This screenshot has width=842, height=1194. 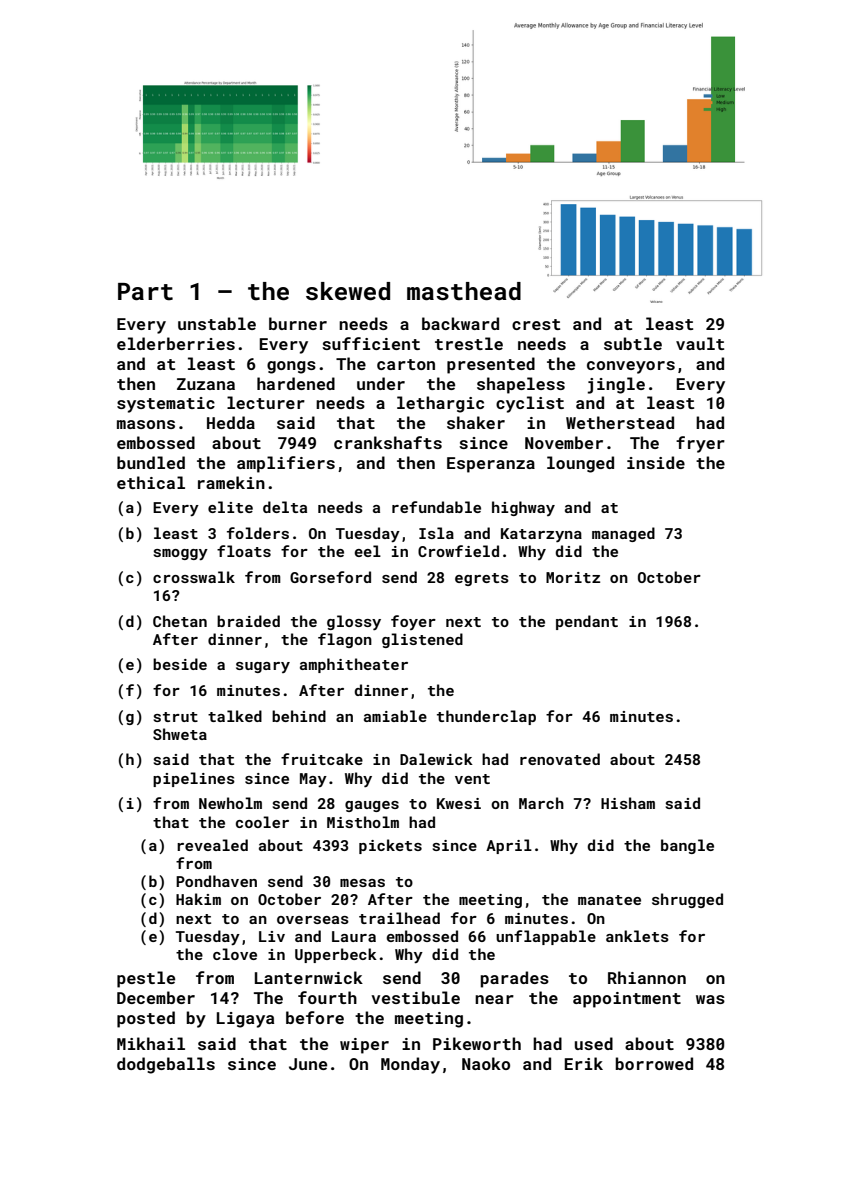 What do you see at coordinates (631, 367) in the screenshot?
I see `conveyors` at bounding box center [631, 367].
